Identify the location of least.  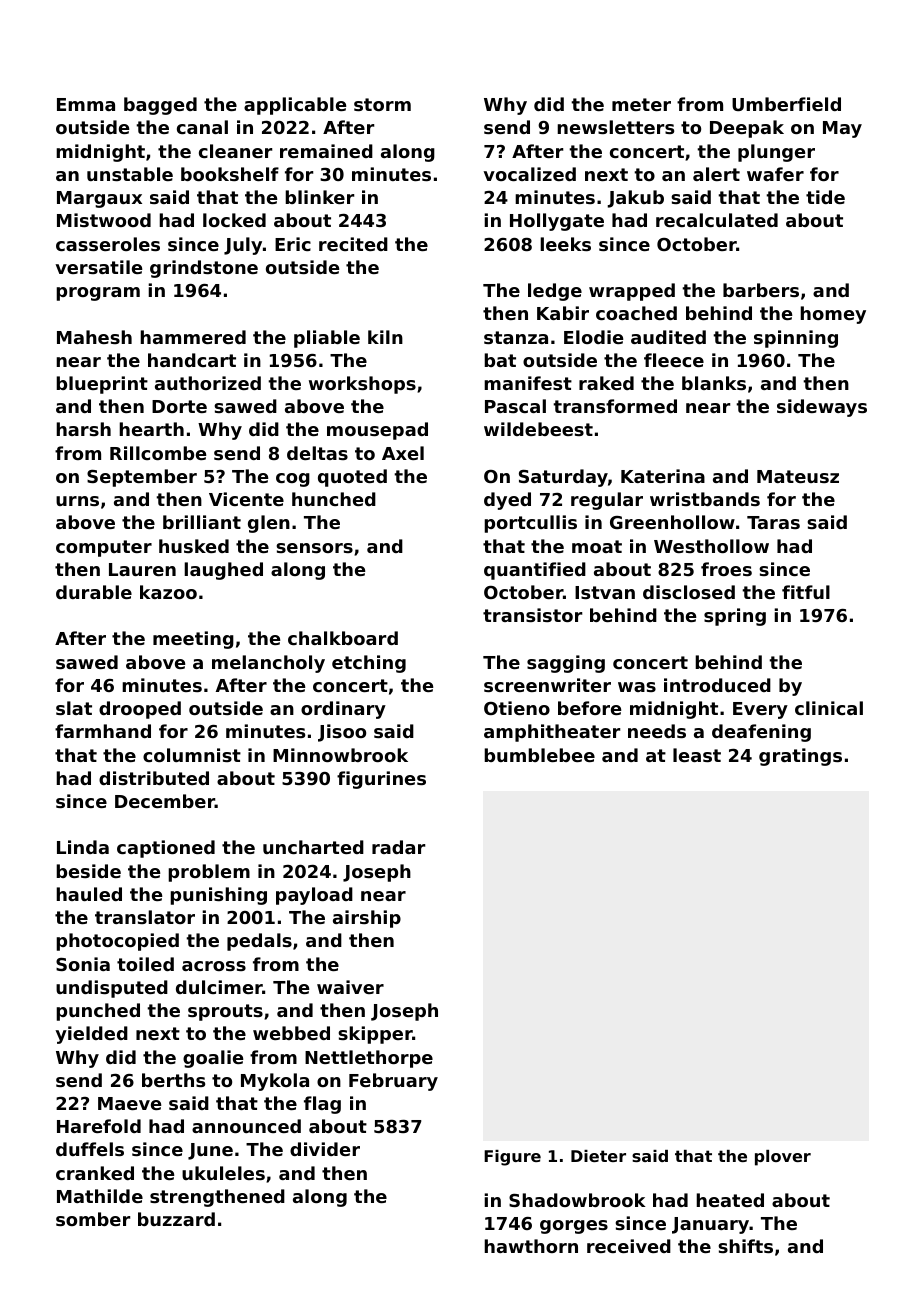
(697, 755).
